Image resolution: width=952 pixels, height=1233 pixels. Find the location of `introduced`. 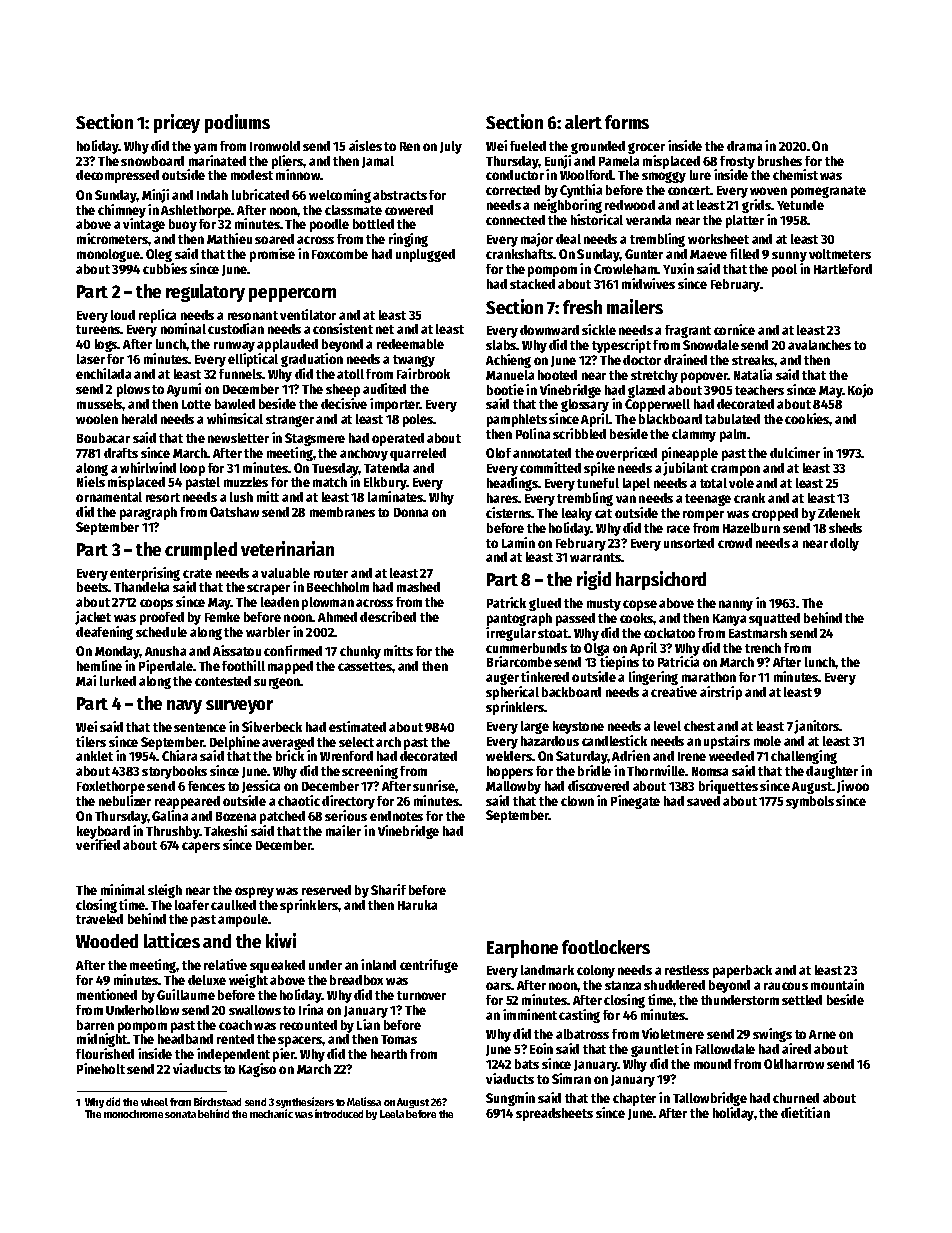

introduced is located at coordinates (339, 1113).
